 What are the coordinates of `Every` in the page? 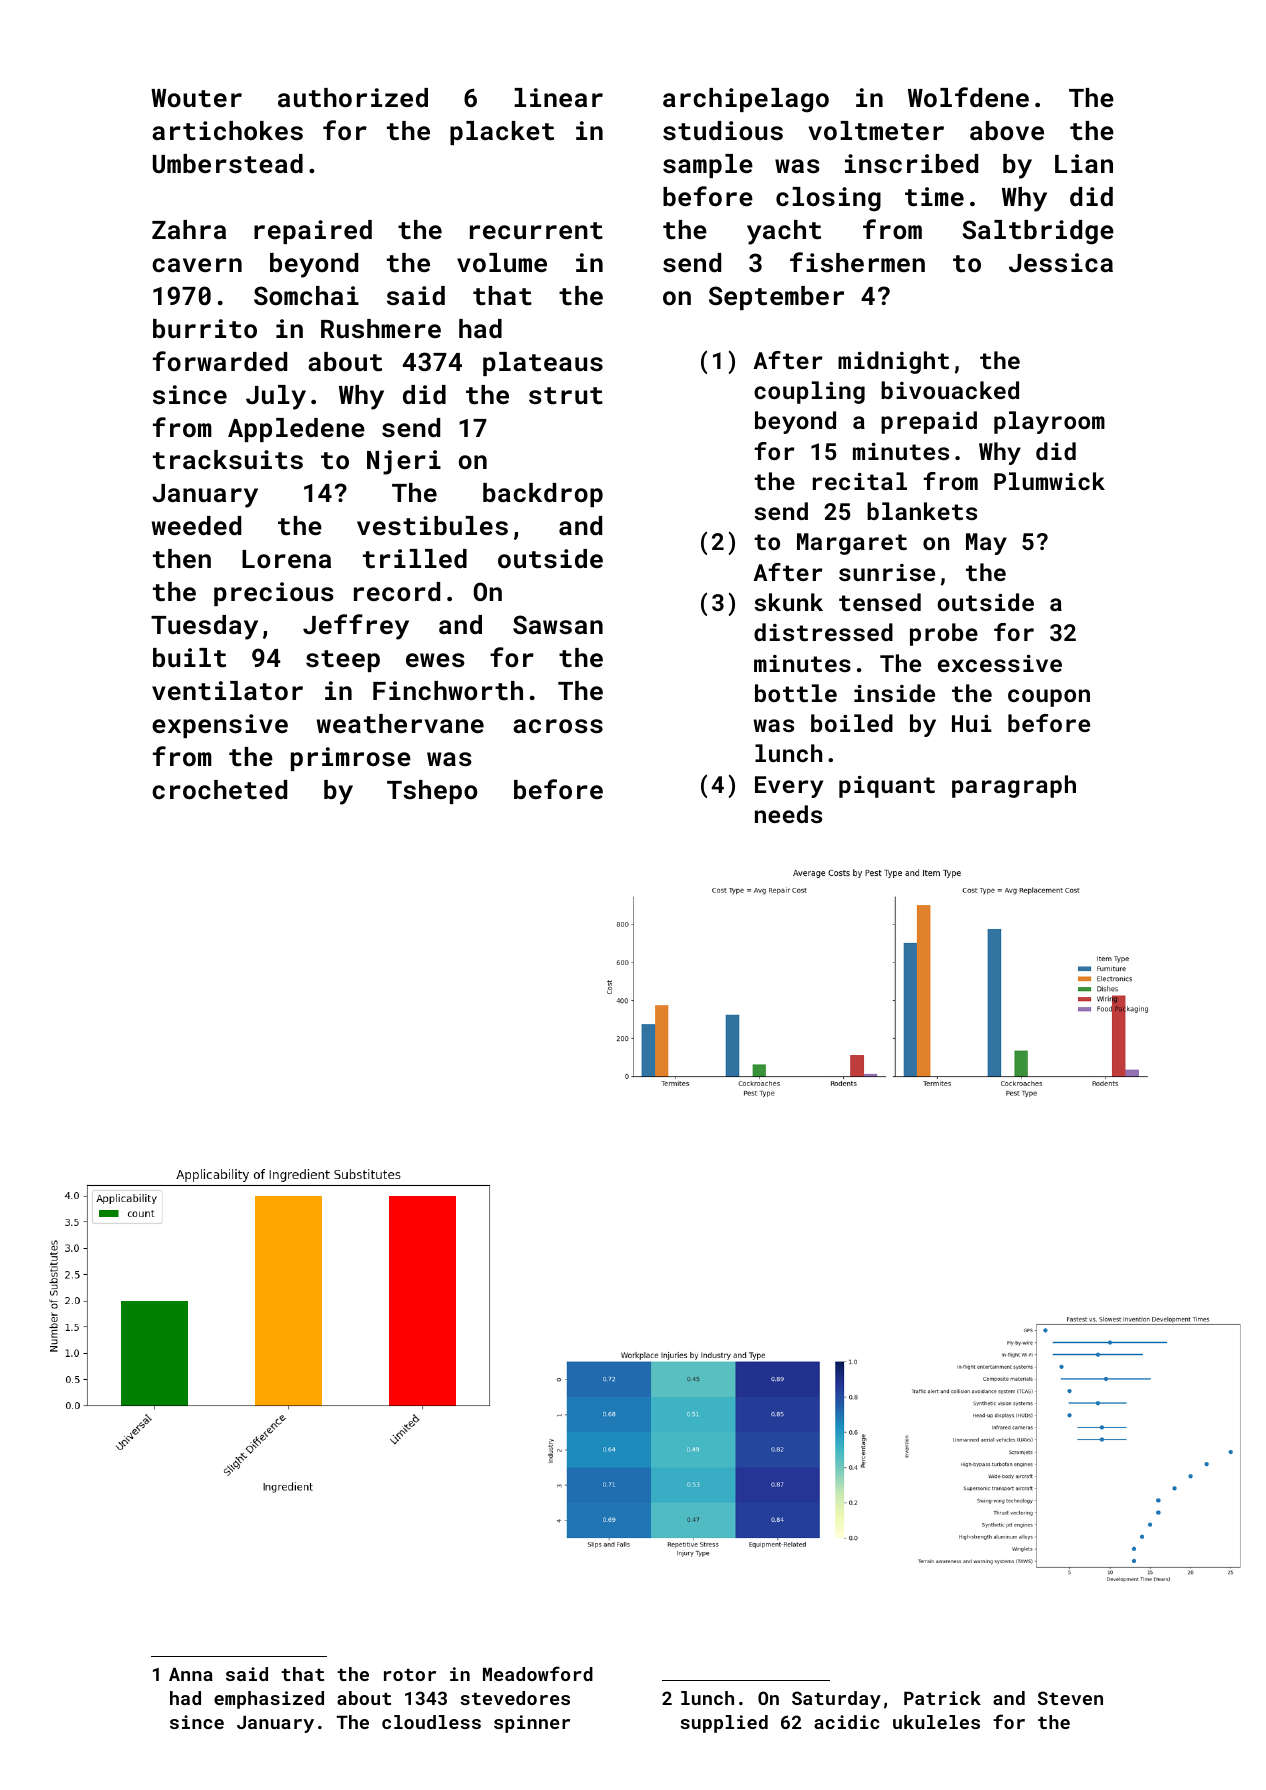 It's located at (789, 787).
